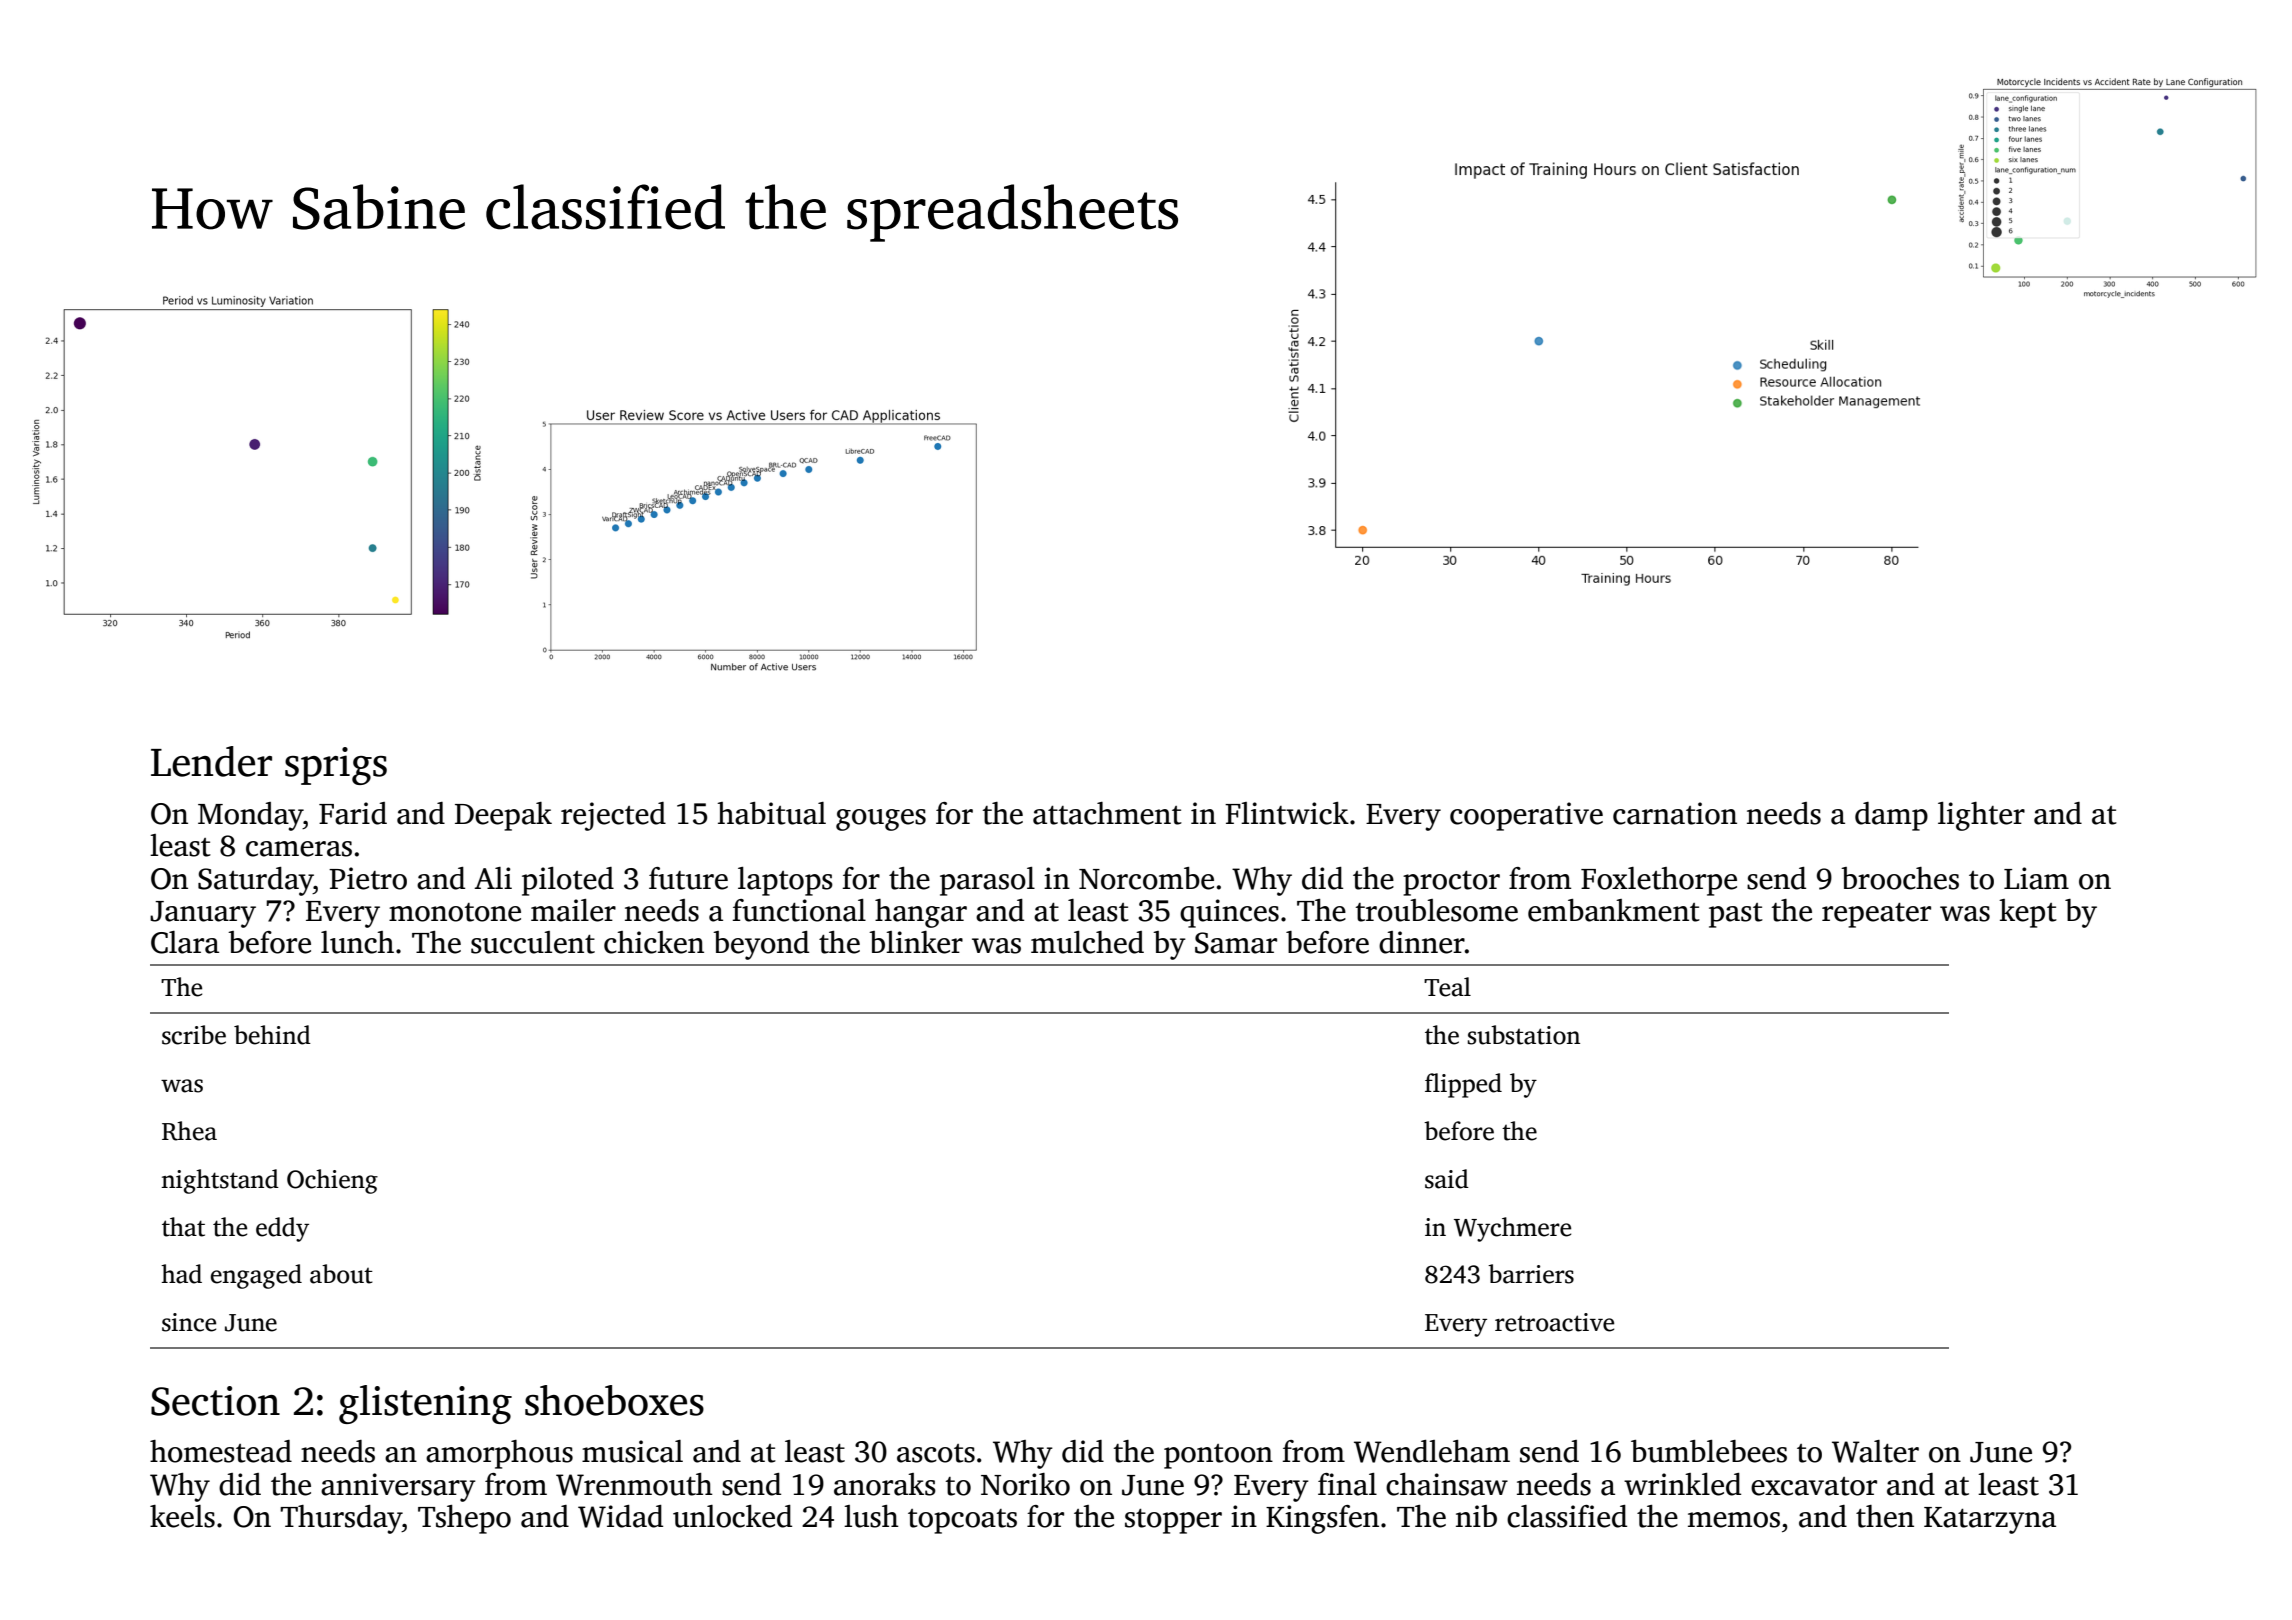 The image size is (2292, 1620). Describe the element at coordinates (182, 1516) in the screenshot. I see `keels` at that location.
